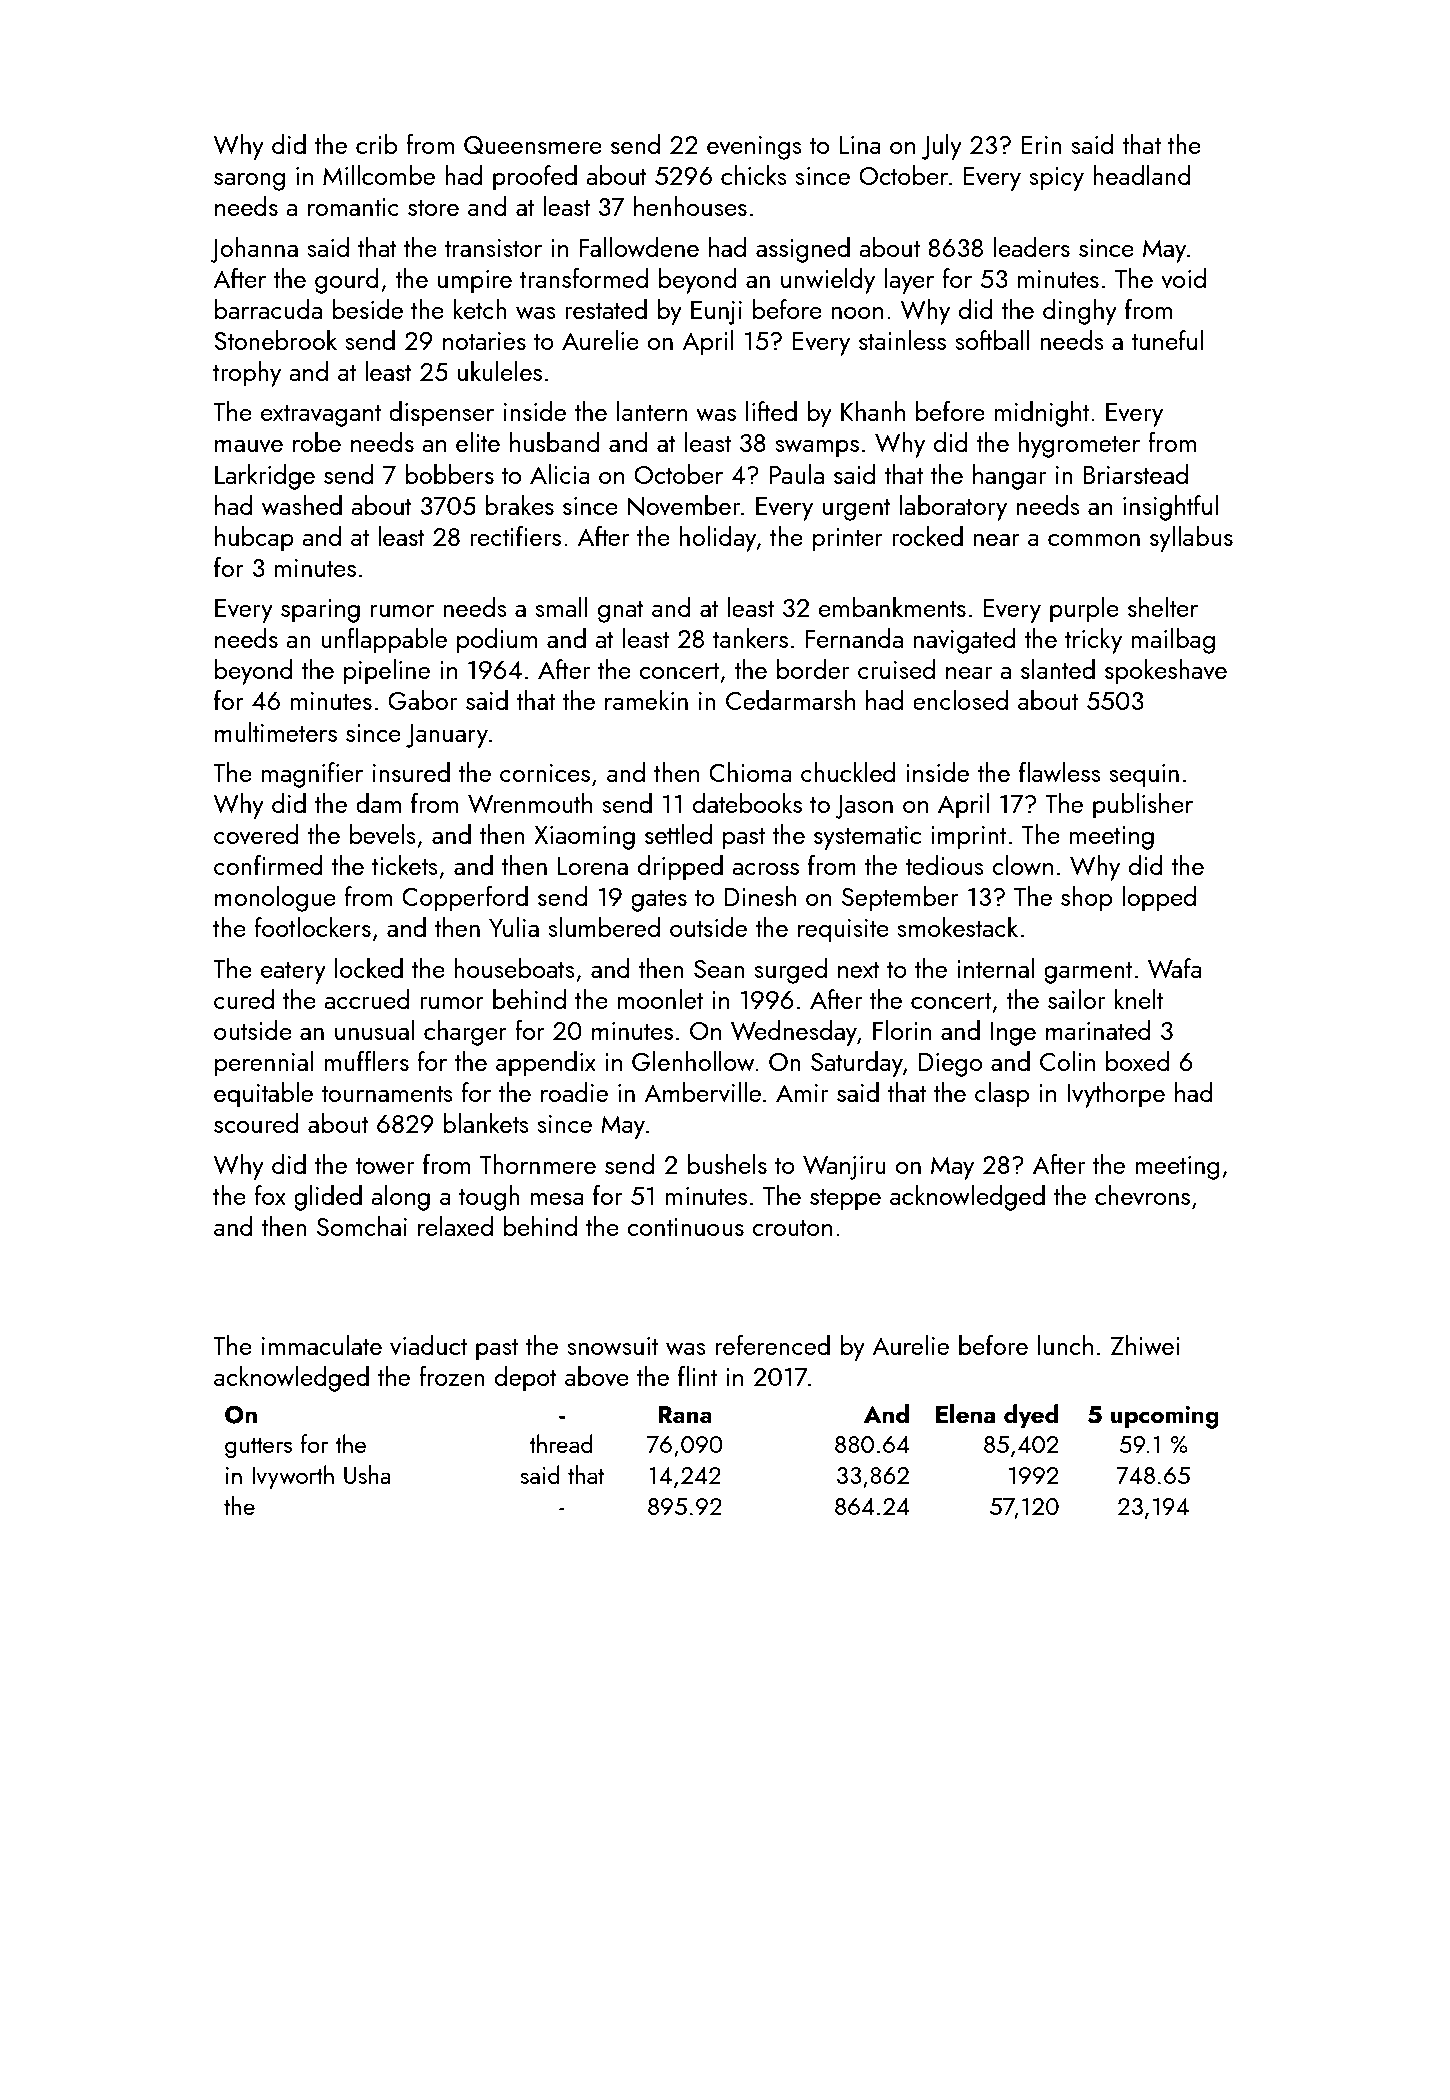  I want to click on multimeters, so click(276, 732).
